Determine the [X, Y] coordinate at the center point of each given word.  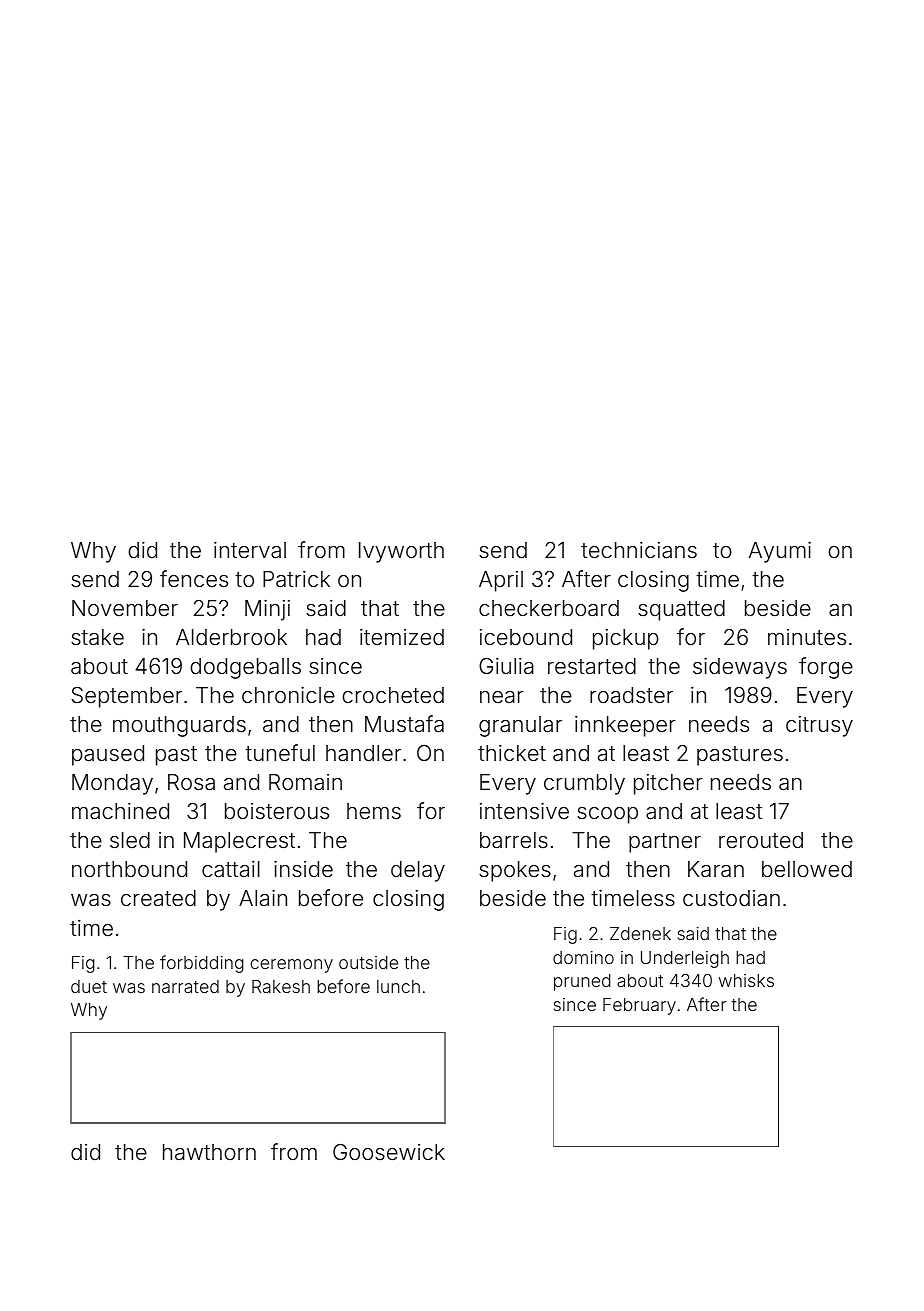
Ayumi [780, 552]
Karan [716, 869]
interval [250, 550]
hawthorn [209, 1152]
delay [418, 871]
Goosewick [389, 1152]
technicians [639, 550]
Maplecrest [239, 842]
